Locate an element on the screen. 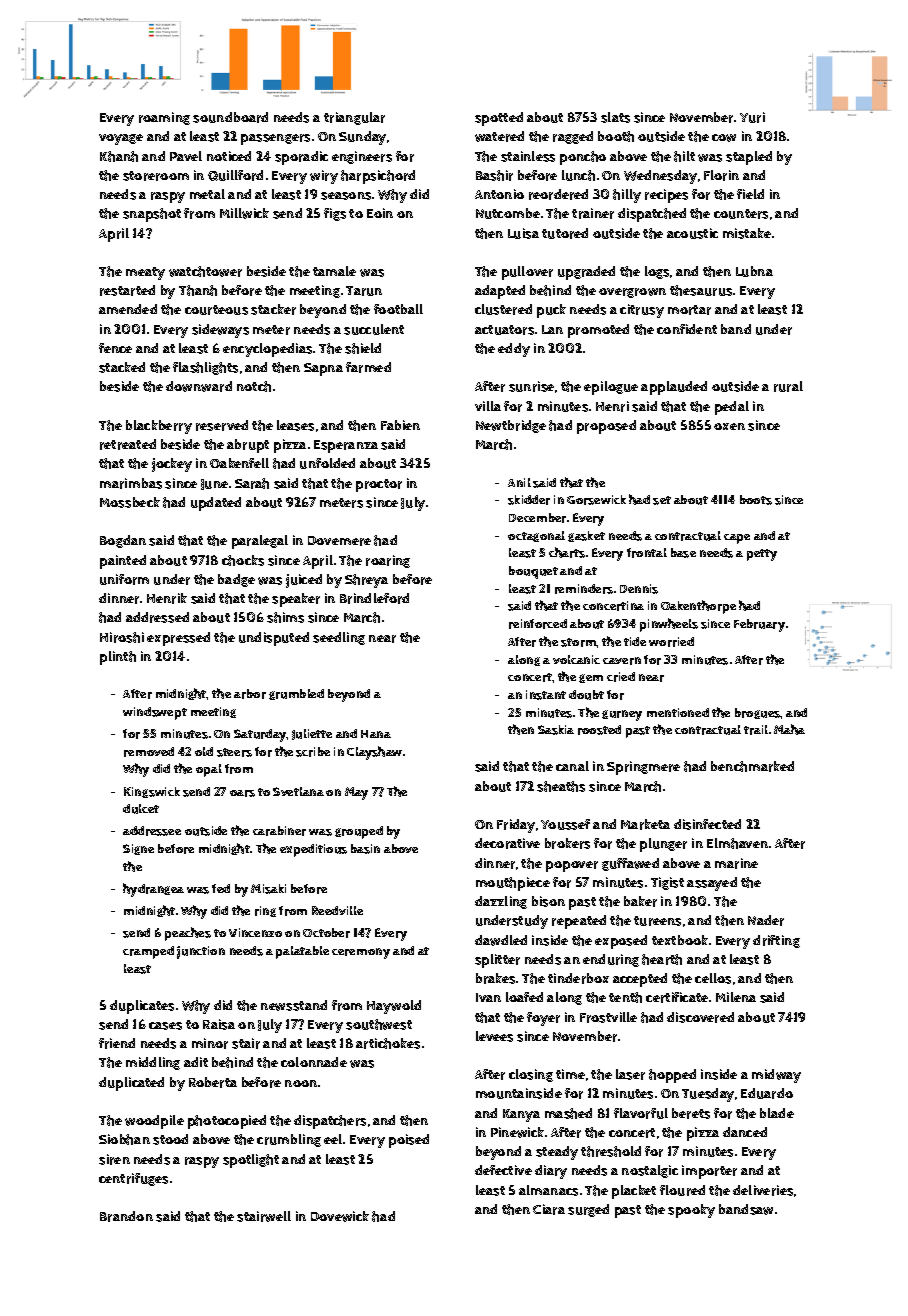 The width and height of the screenshot is (908, 1316). restarted is located at coordinates (127, 290).
